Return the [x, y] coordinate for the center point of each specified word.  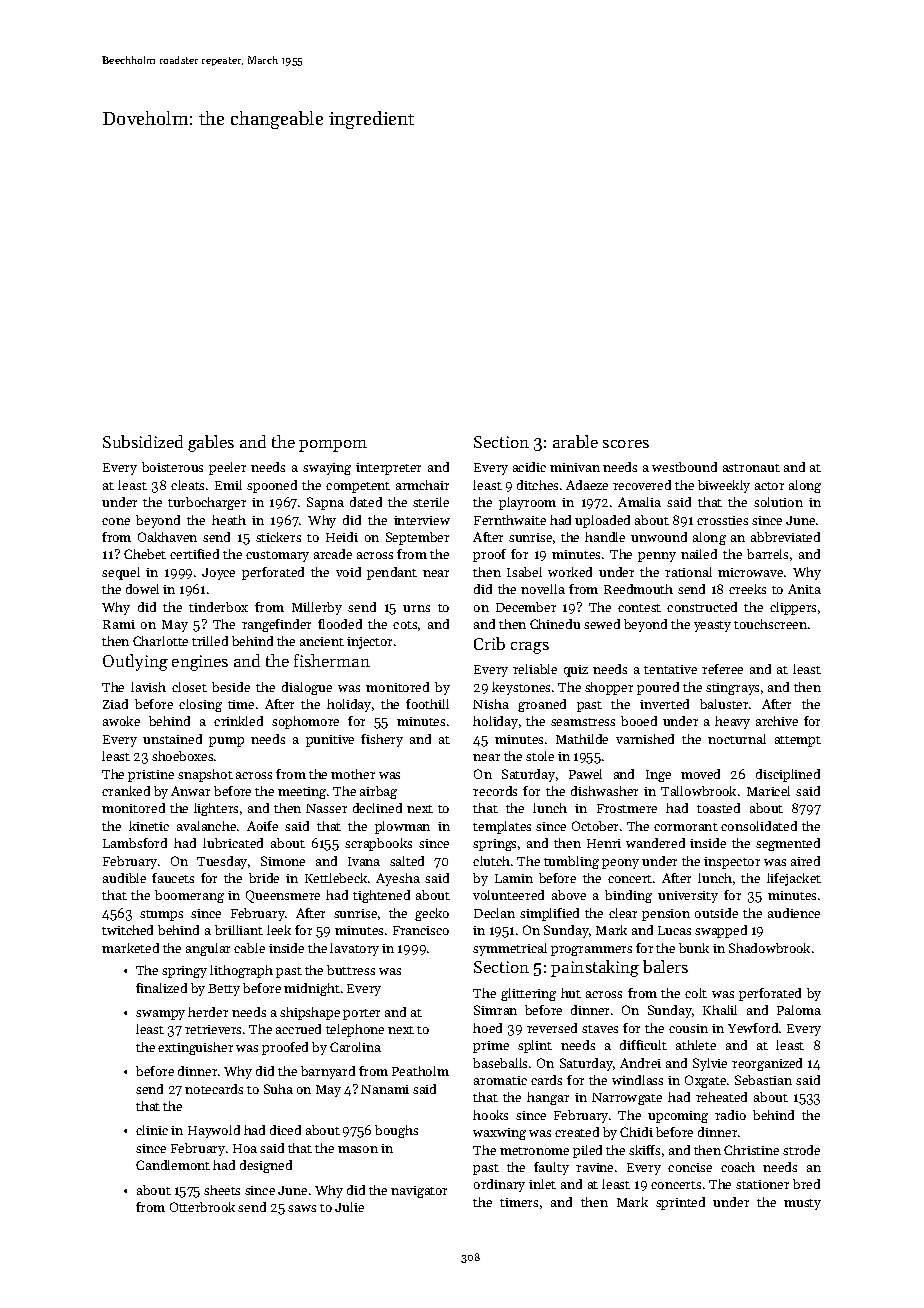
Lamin [514, 878]
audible [124, 878]
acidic [529, 467]
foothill [427, 704]
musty [802, 1204]
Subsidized [143, 441]
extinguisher [195, 1048]
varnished [645, 739]
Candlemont [173, 1165]
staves [600, 1029]
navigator [419, 1192]
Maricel [768, 791]
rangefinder [276, 625]
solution [778, 502]
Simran [495, 1010]
